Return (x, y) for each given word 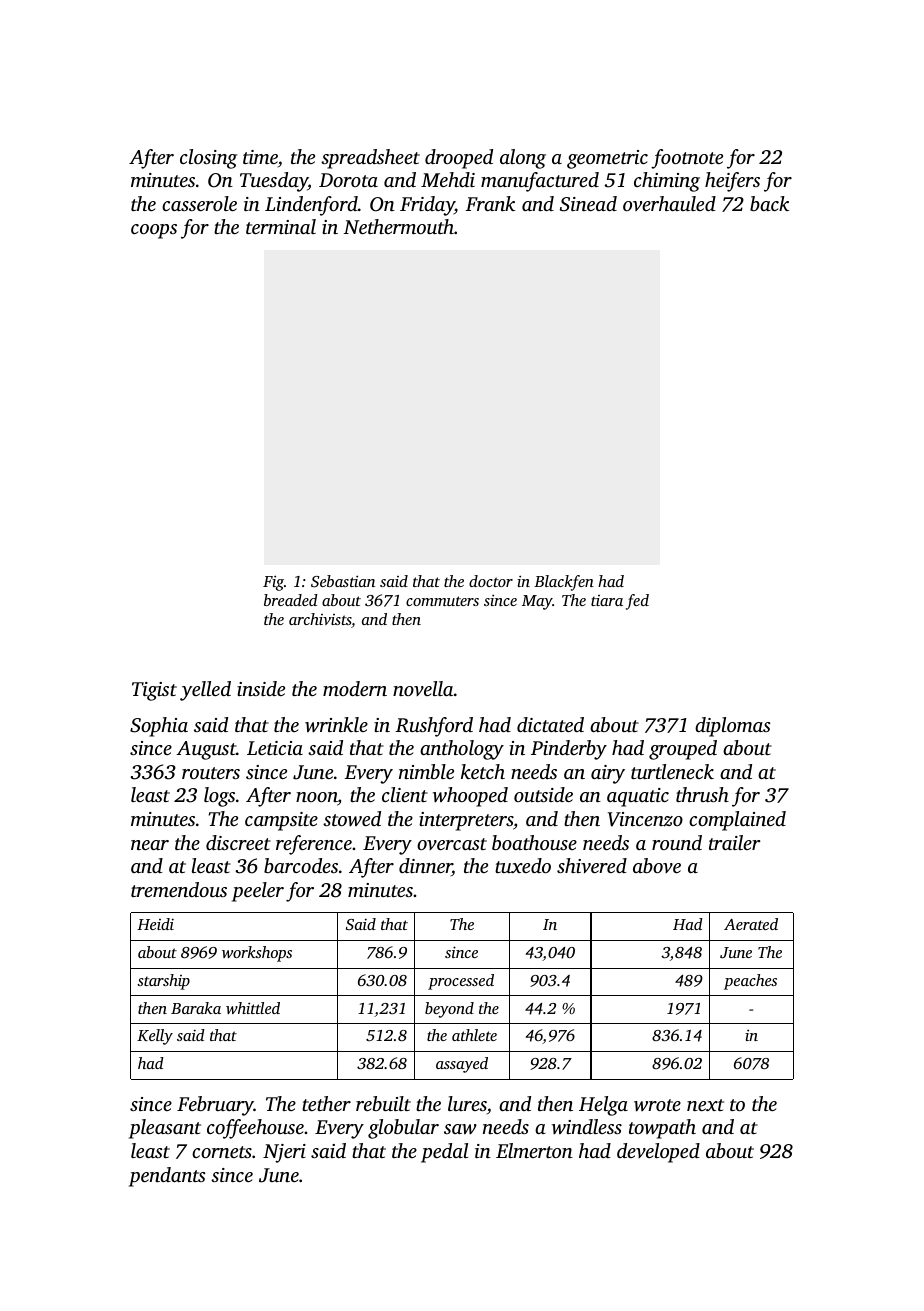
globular (403, 1129)
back (769, 203)
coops (154, 231)
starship (163, 982)
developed (658, 1153)
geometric (607, 159)
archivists (320, 619)
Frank (490, 203)
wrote (657, 1105)
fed (637, 602)
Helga (603, 1106)
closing (208, 159)
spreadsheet (370, 159)
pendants (167, 1177)
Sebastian (343, 581)
